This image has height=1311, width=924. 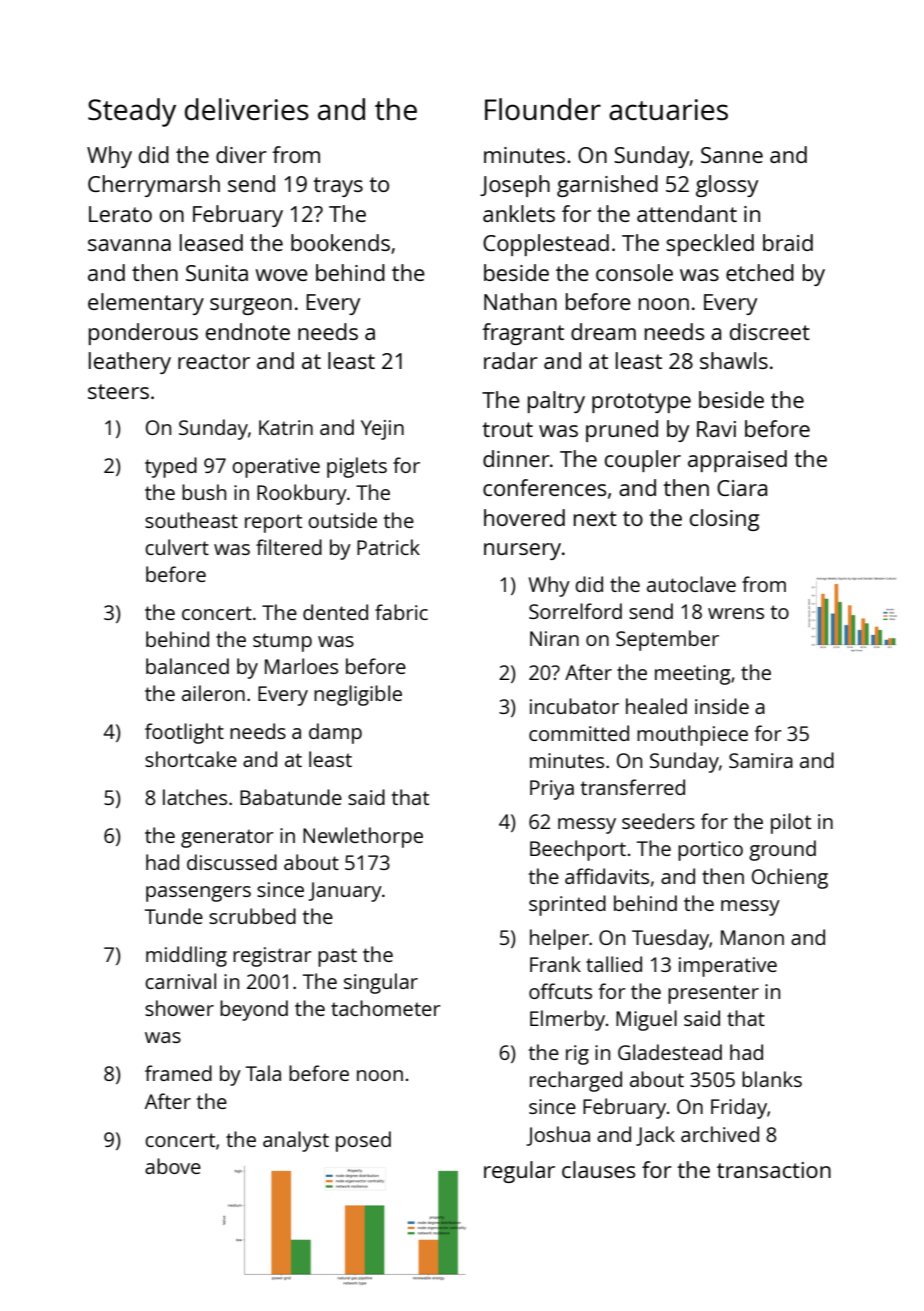 What do you see at coordinates (737, 461) in the image?
I see `appraised` at bounding box center [737, 461].
